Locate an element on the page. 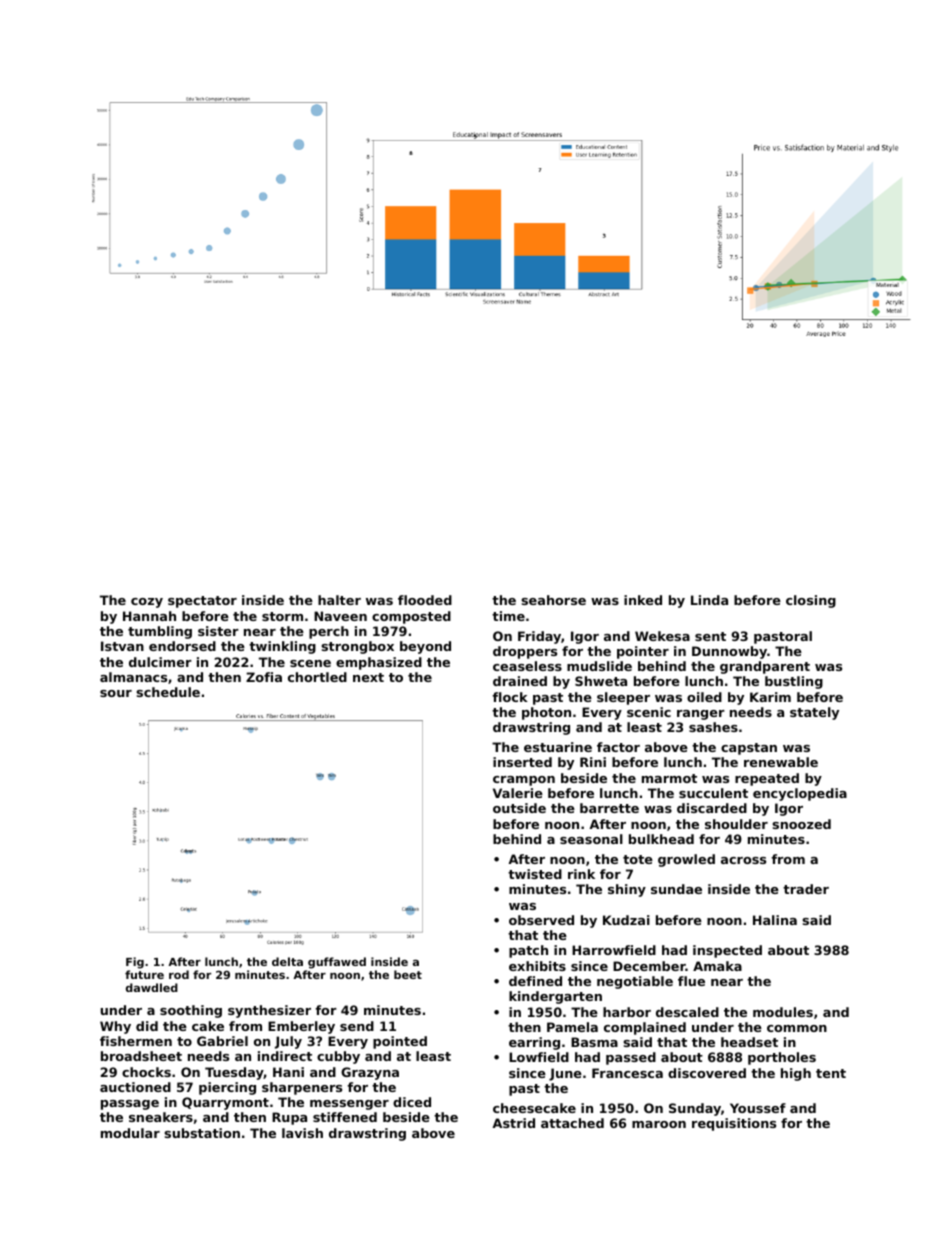  modules is located at coordinates (783, 1012).
